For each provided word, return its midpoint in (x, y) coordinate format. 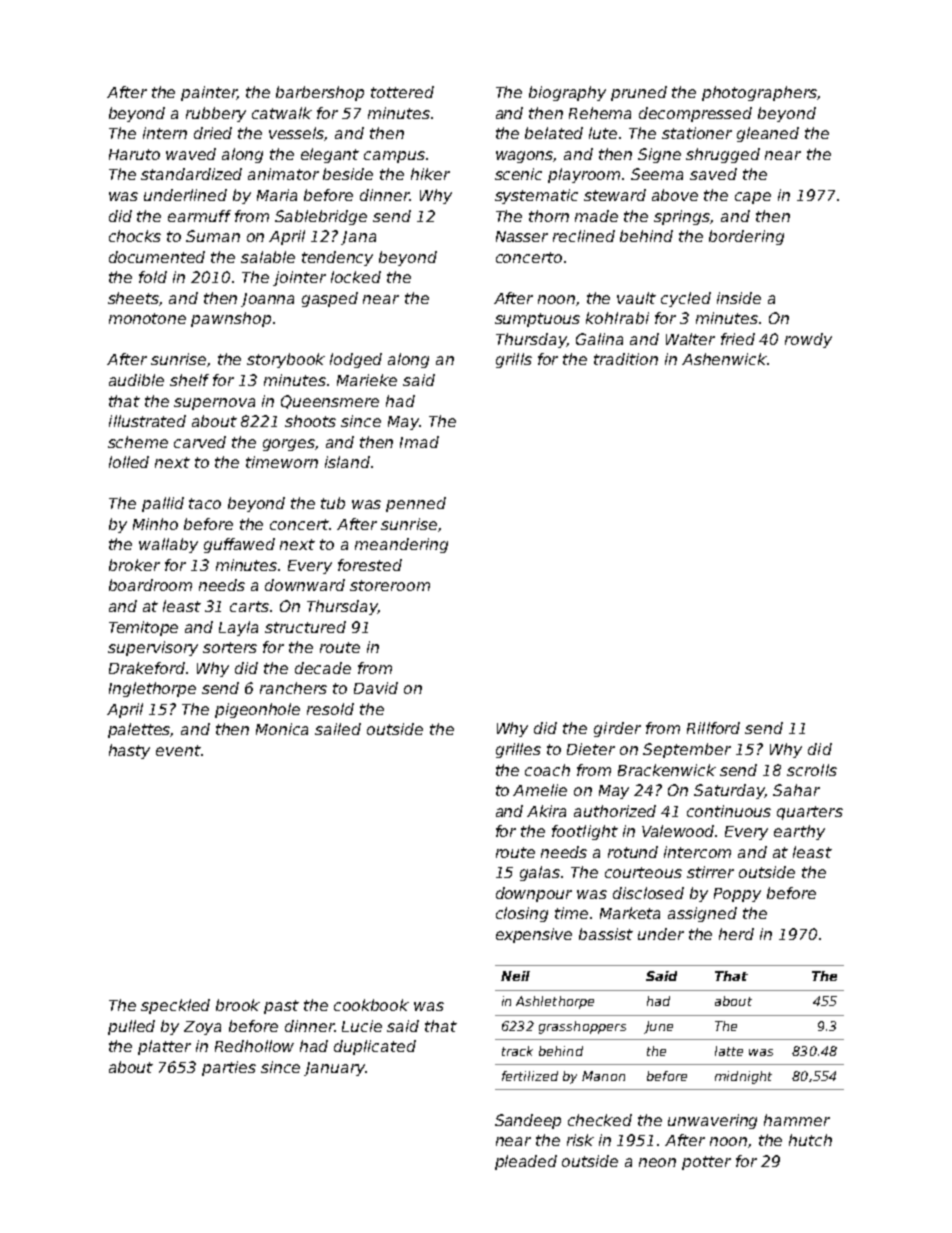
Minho (155, 524)
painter (209, 93)
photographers (759, 93)
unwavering (712, 1121)
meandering (401, 545)
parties (229, 1068)
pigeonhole (257, 710)
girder (617, 729)
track (517, 1051)
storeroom (390, 585)
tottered (402, 92)
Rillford (713, 728)
